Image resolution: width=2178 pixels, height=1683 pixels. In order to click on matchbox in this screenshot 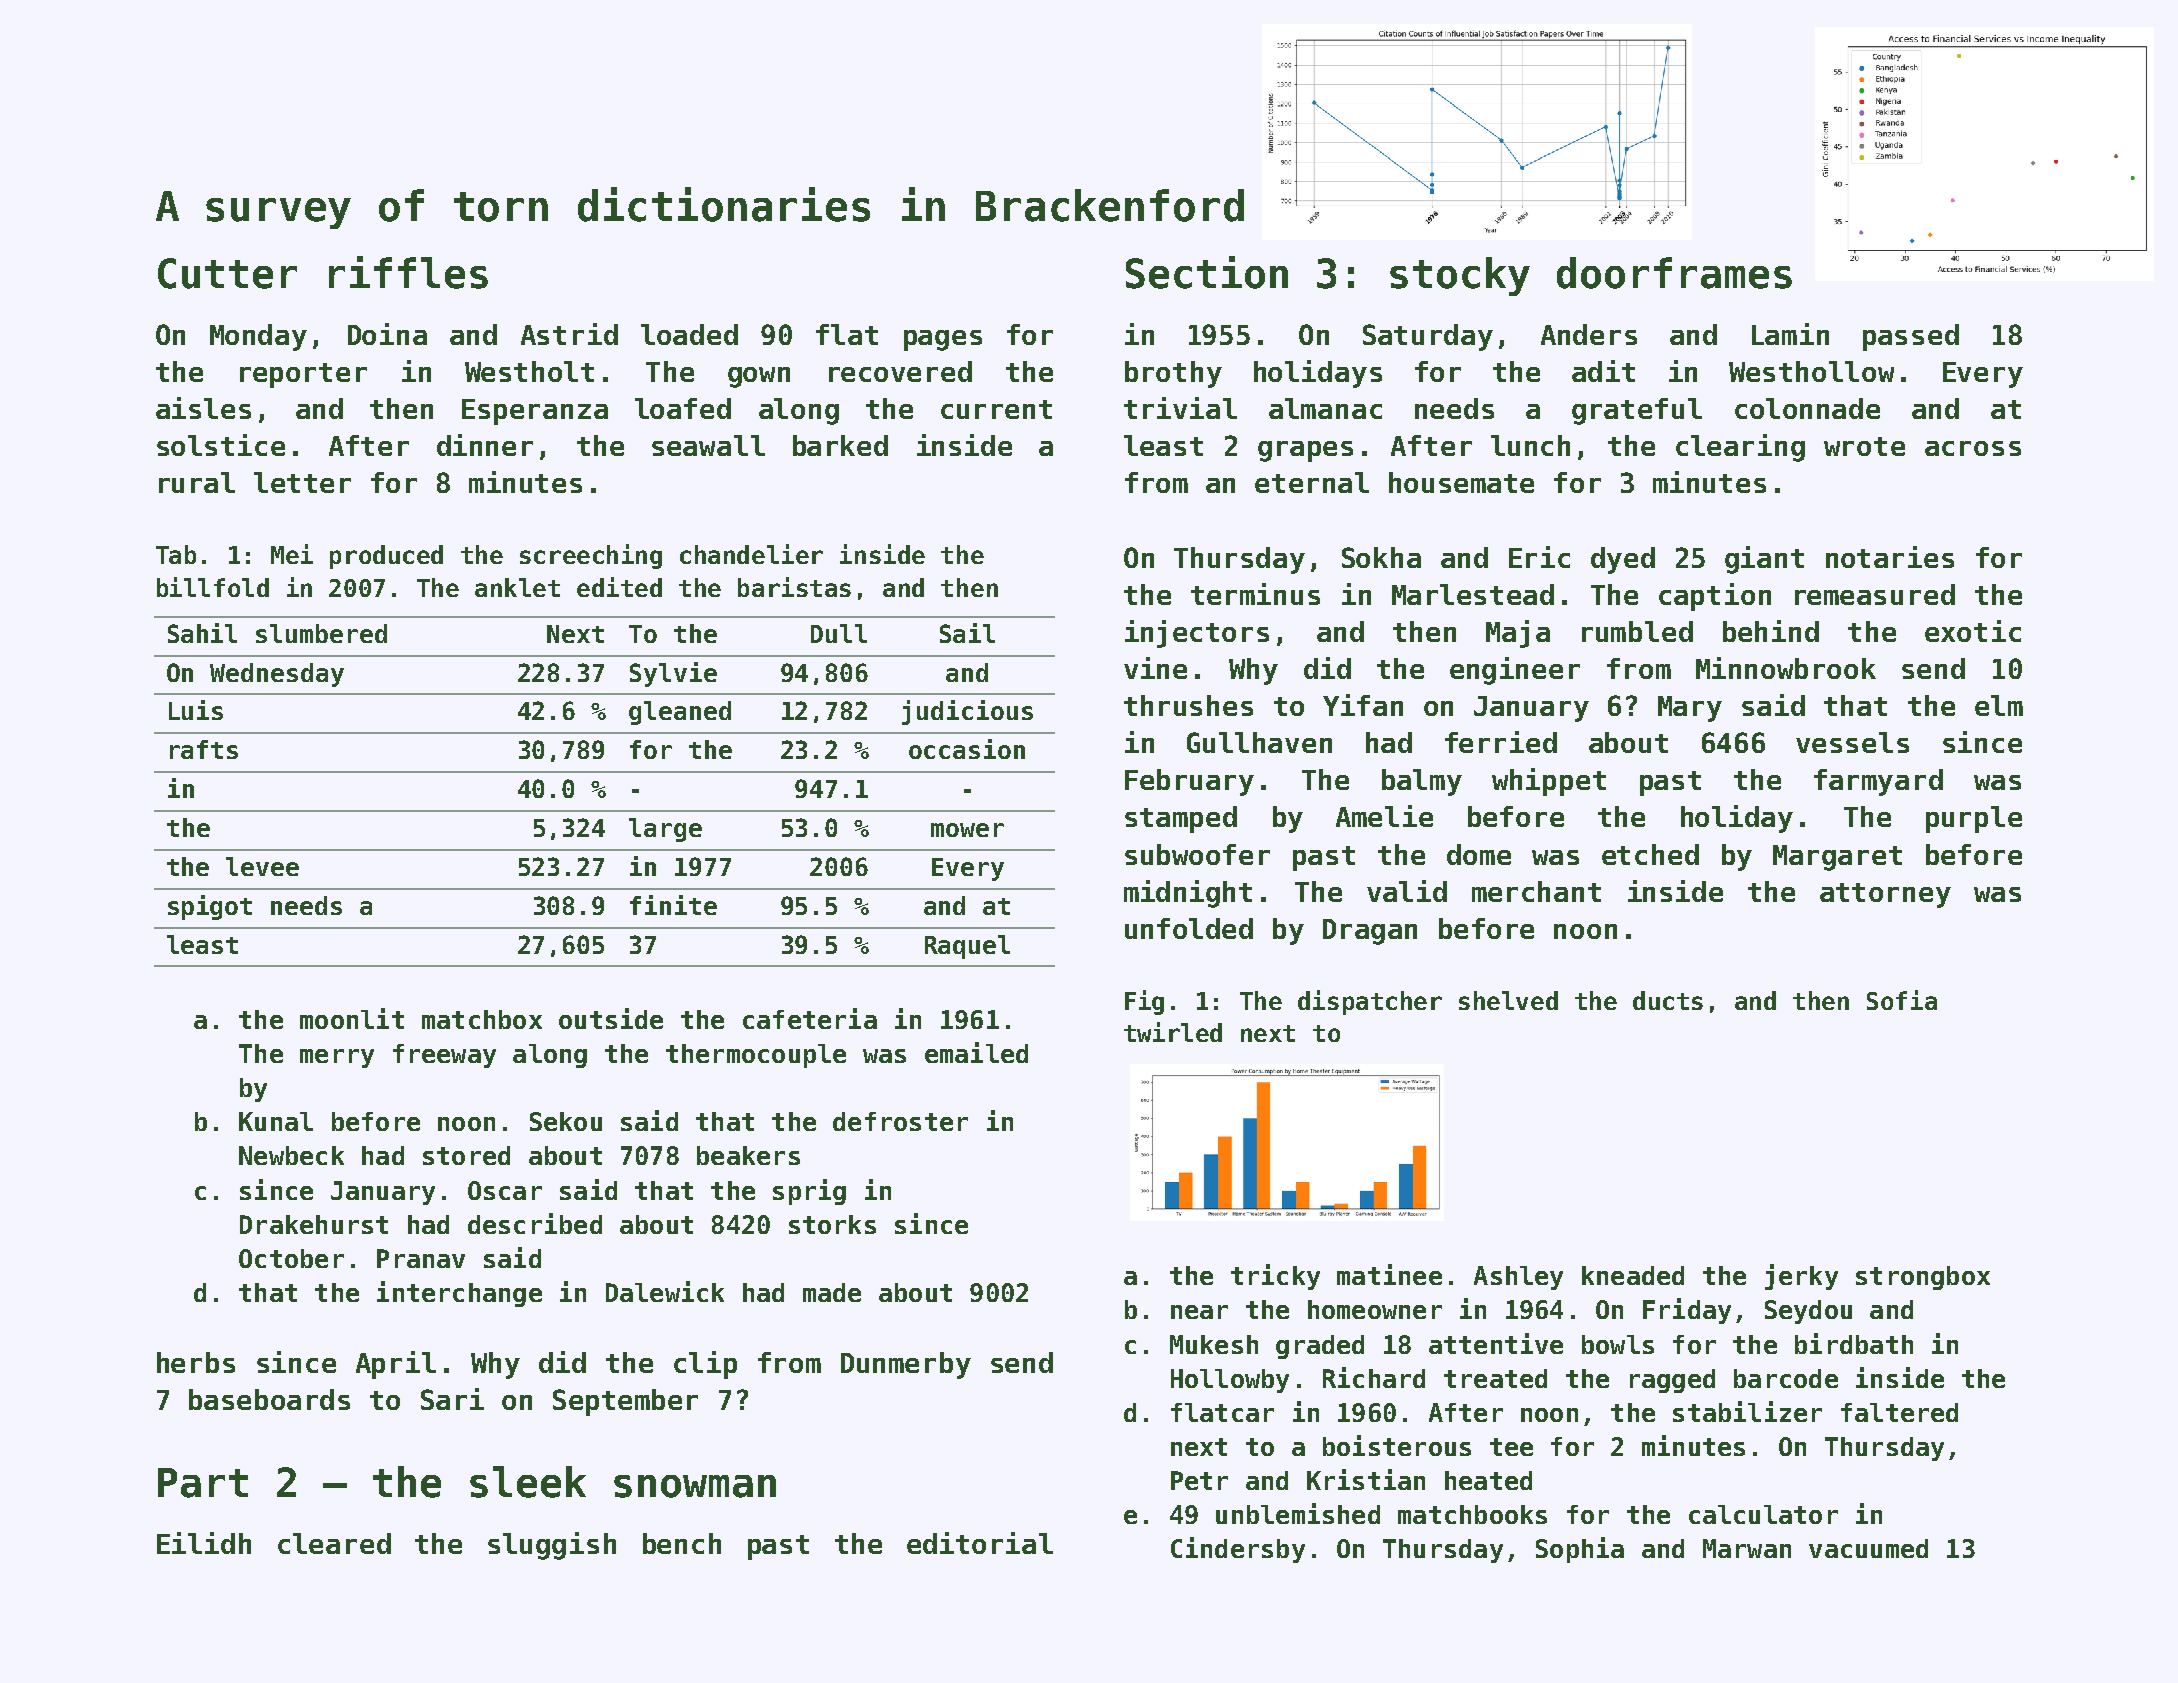, I will do `click(482, 1019)`.
